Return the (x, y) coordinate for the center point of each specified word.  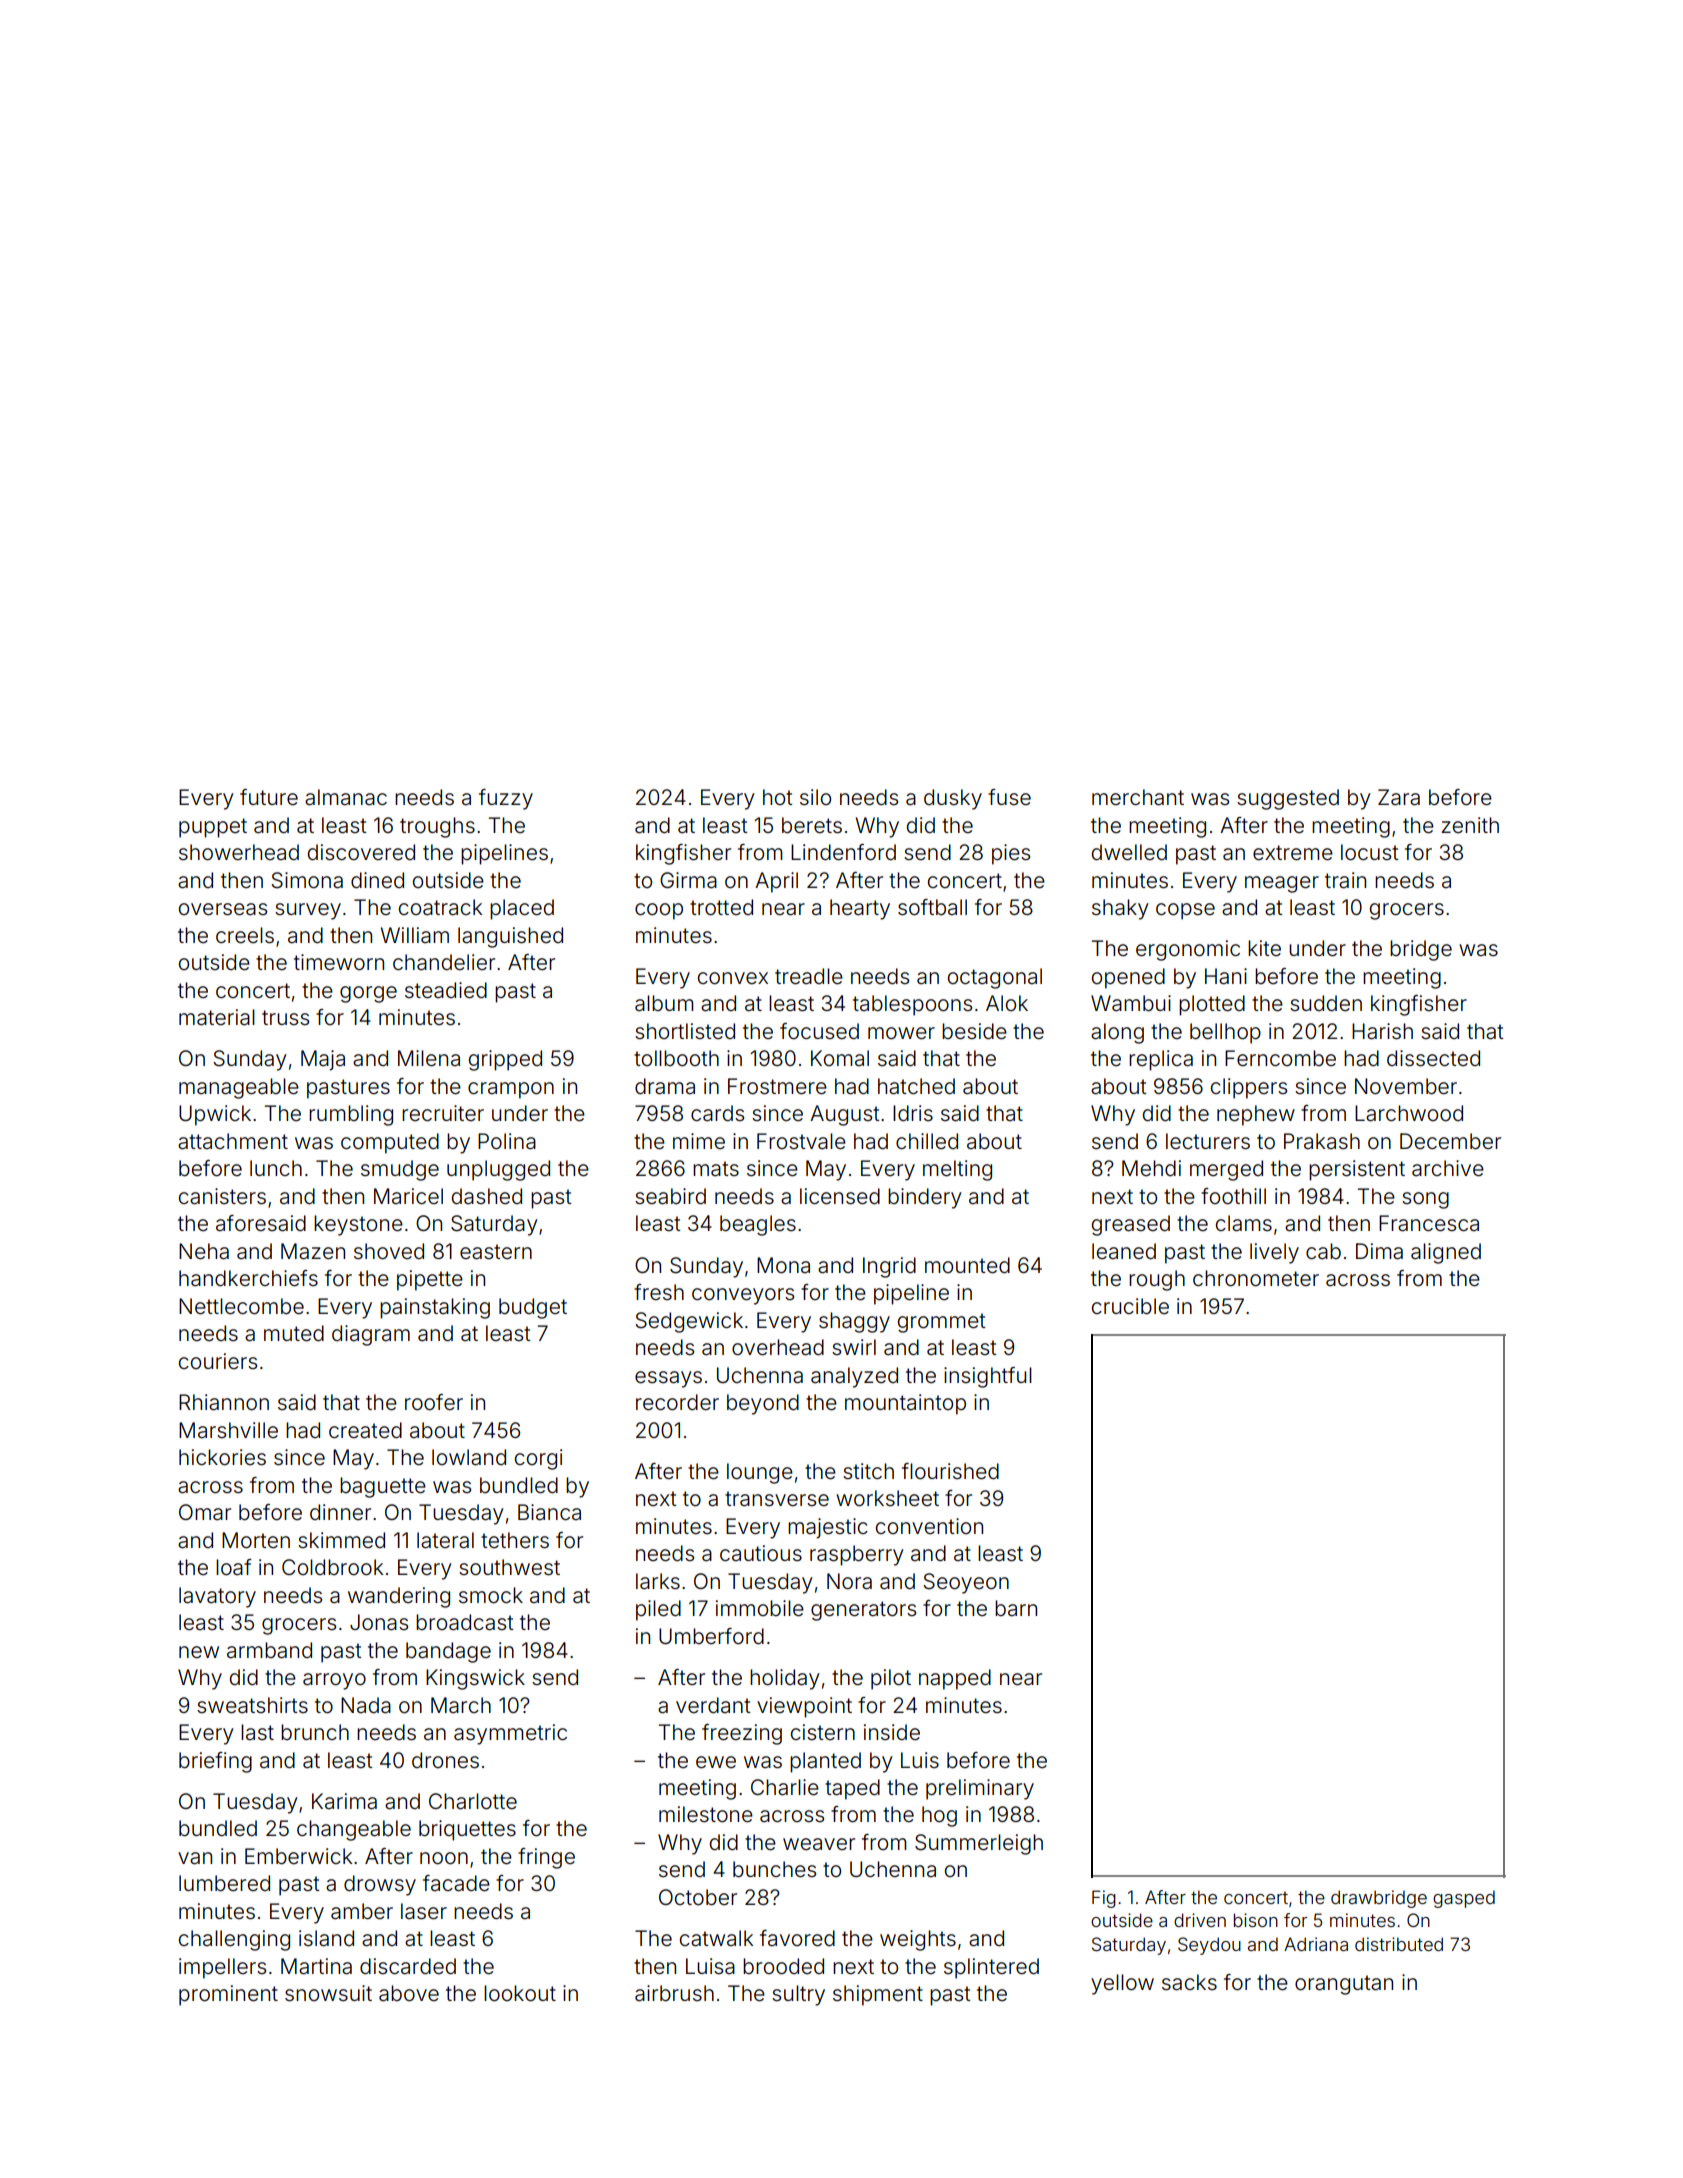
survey (308, 911)
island (326, 1938)
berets (812, 825)
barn (1016, 1608)
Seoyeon (966, 1583)
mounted (967, 1265)
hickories (222, 1457)
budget (533, 1308)
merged (1226, 1170)
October (698, 1897)
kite (1264, 948)
